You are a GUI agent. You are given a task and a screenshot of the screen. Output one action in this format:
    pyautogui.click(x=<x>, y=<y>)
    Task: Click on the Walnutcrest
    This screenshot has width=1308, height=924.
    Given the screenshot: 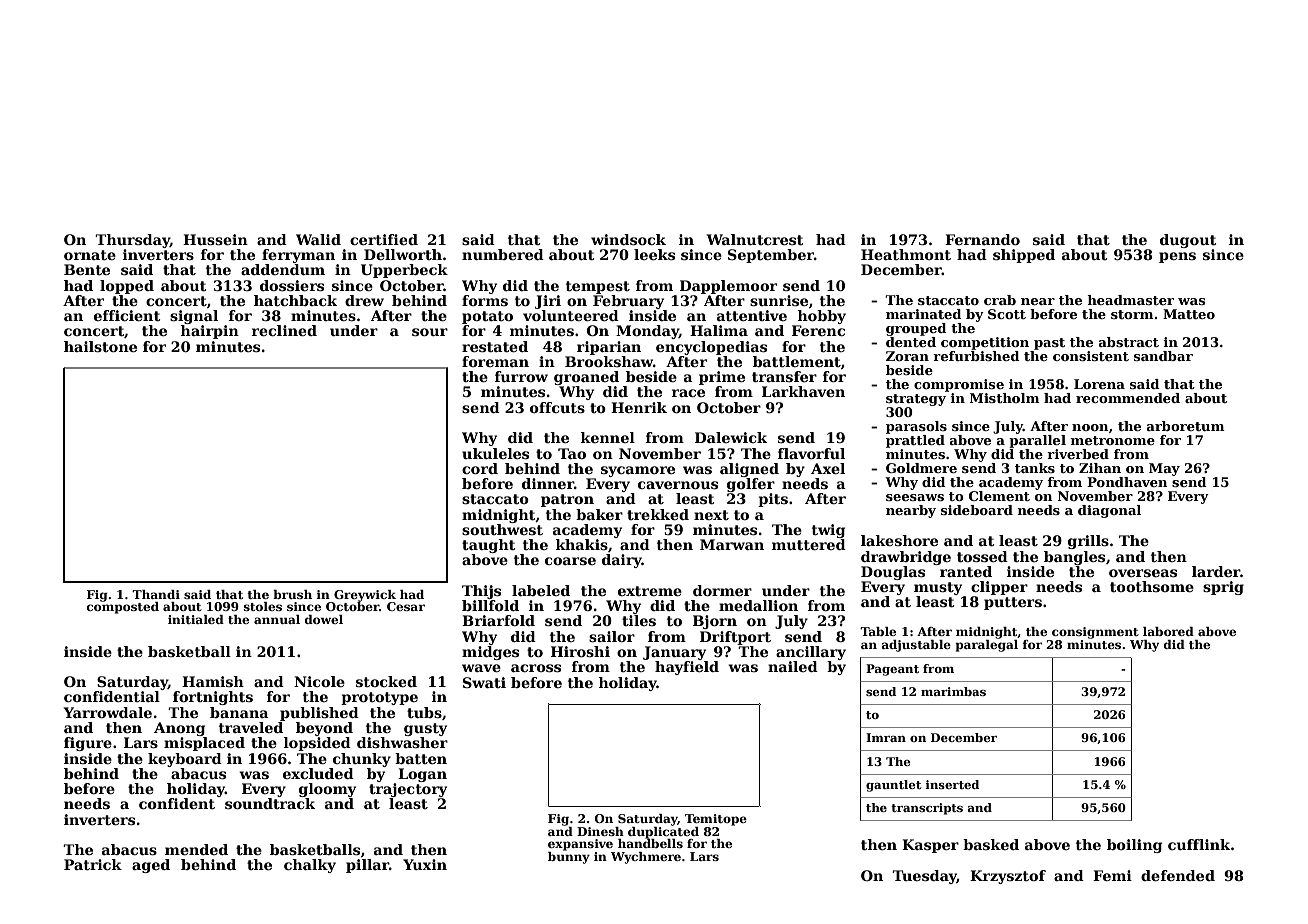 What is the action you would take?
    pyautogui.click(x=754, y=239)
